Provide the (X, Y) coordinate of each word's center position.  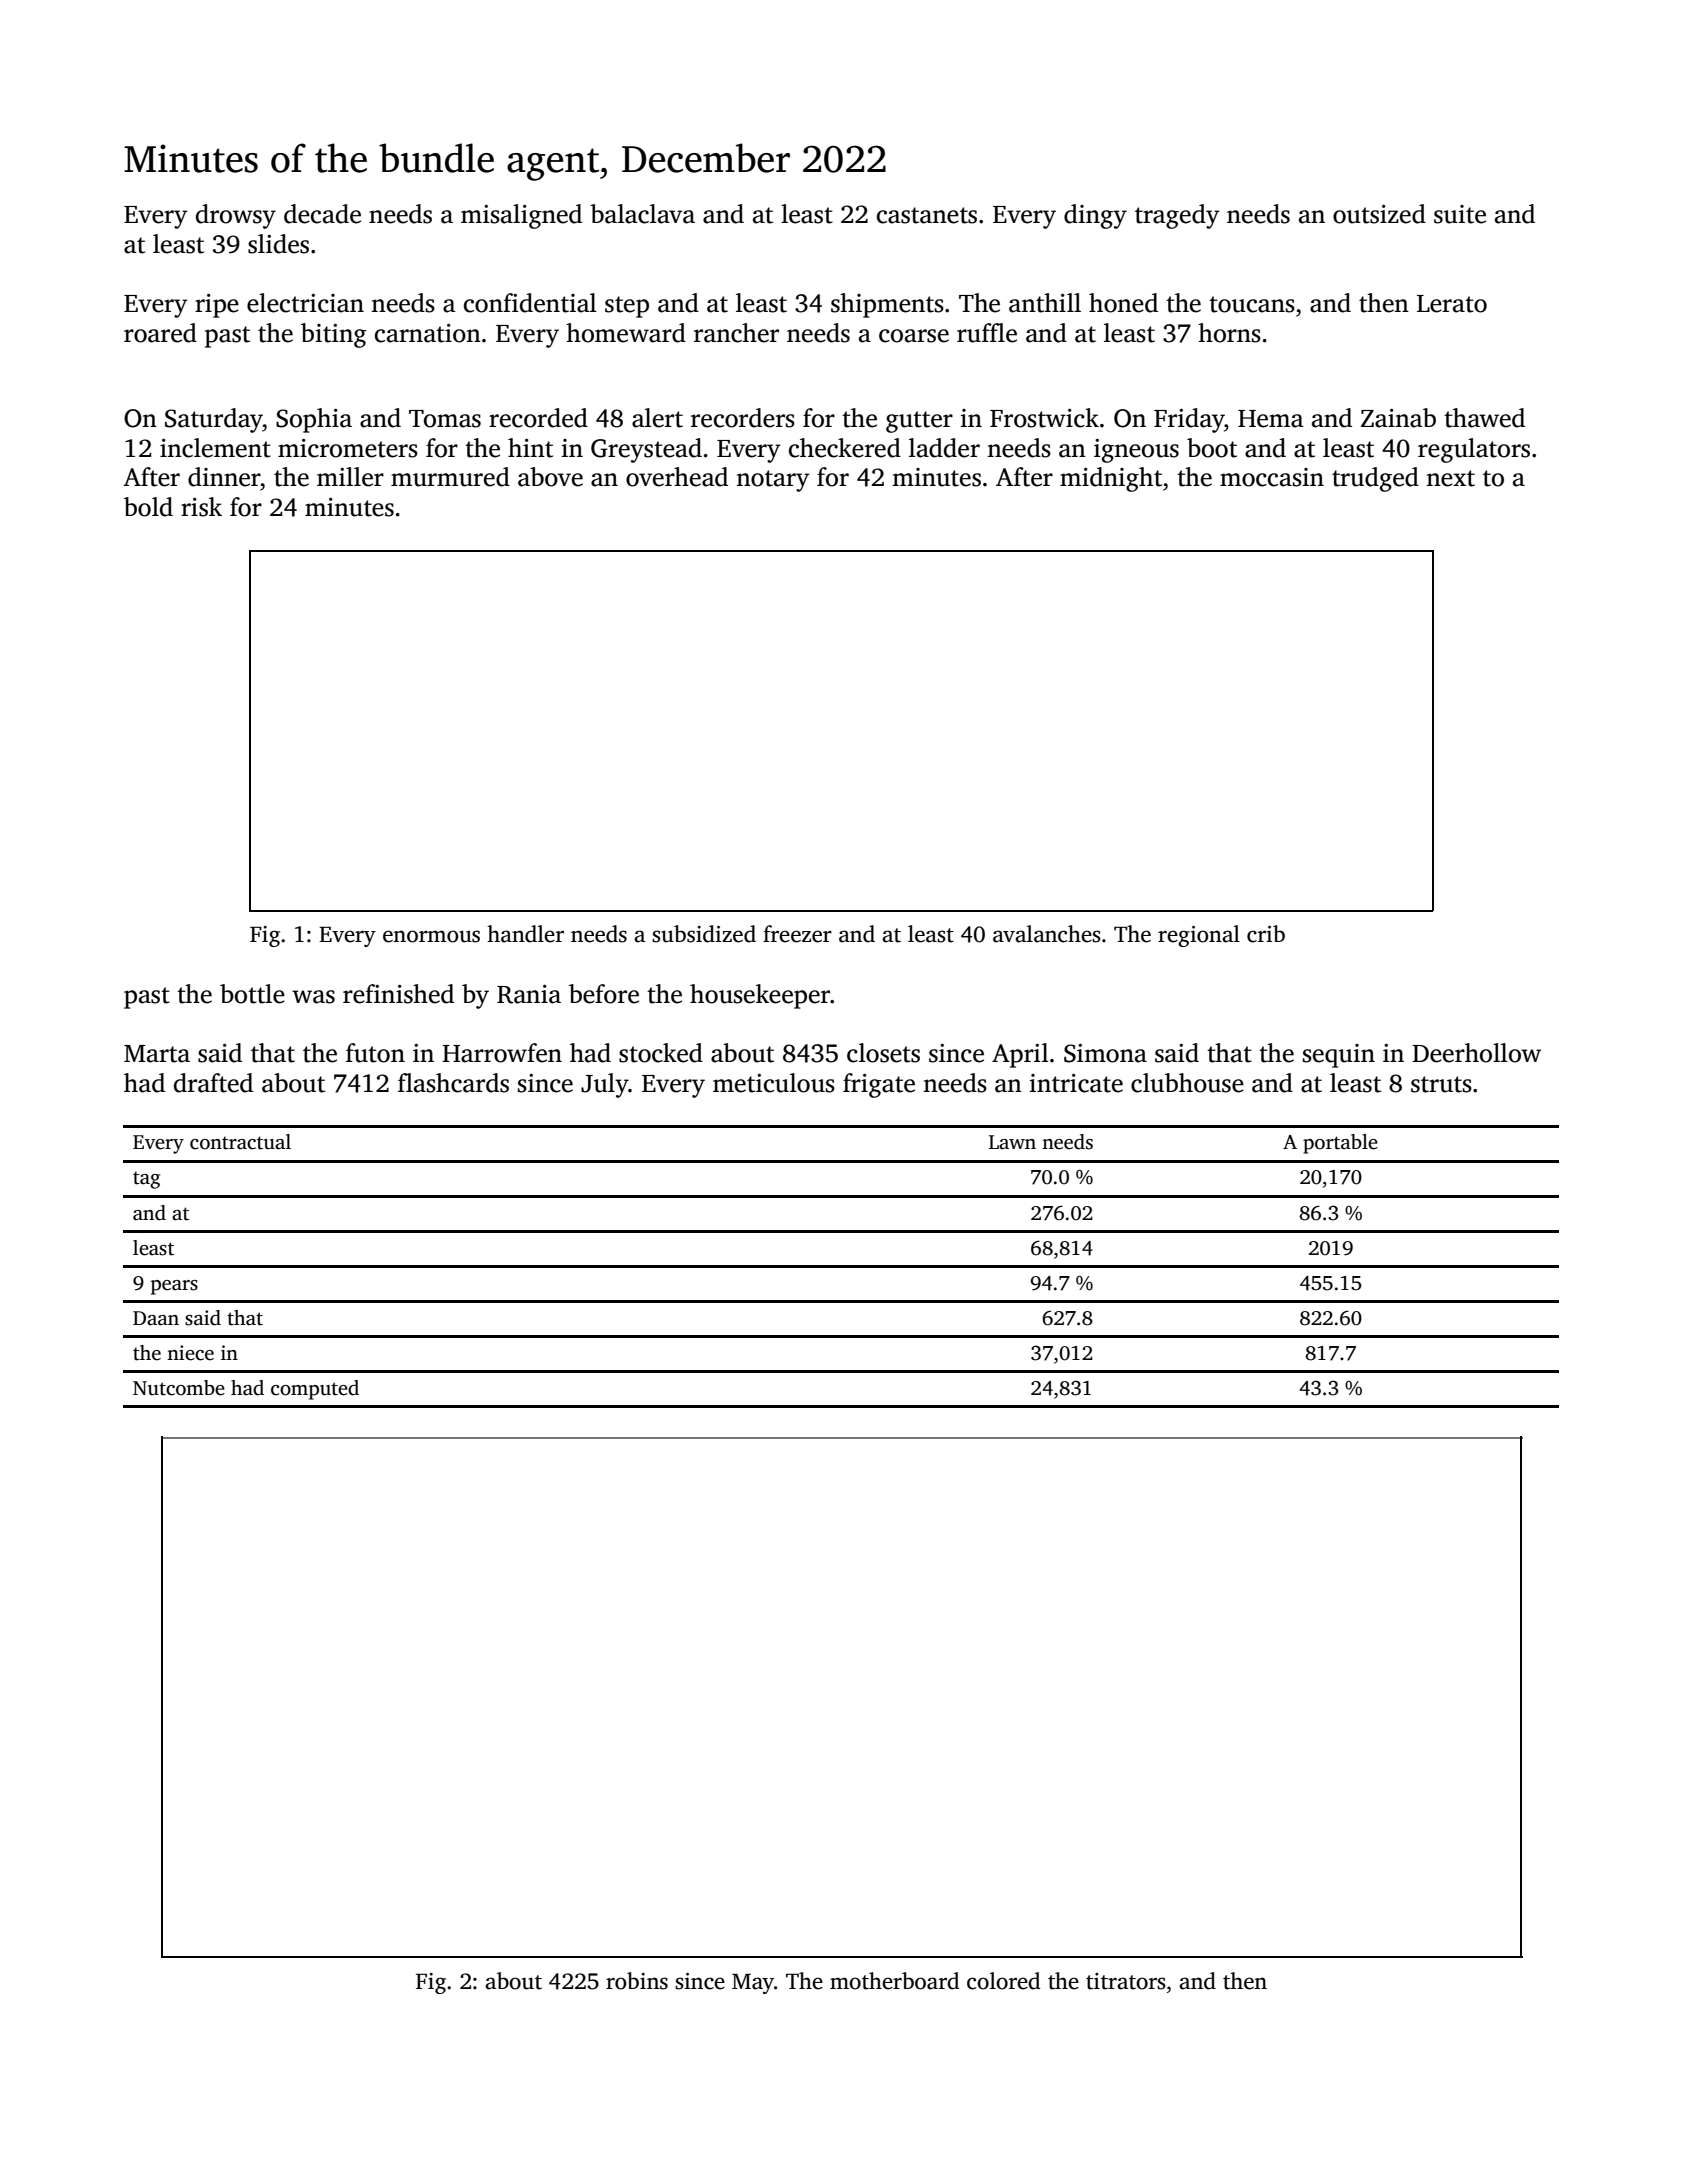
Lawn (1012, 1142)
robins (637, 1981)
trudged (1375, 479)
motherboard (895, 1981)
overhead (677, 477)
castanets (927, 215)
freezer (797, 934)
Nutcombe (179, 1388)
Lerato (1452, 304)
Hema (1271, 419)
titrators (1126, 1981)
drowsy (236, 216)
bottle (252, 994)
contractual (240, 1142)
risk (201, 507)
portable (1340, 1144)
